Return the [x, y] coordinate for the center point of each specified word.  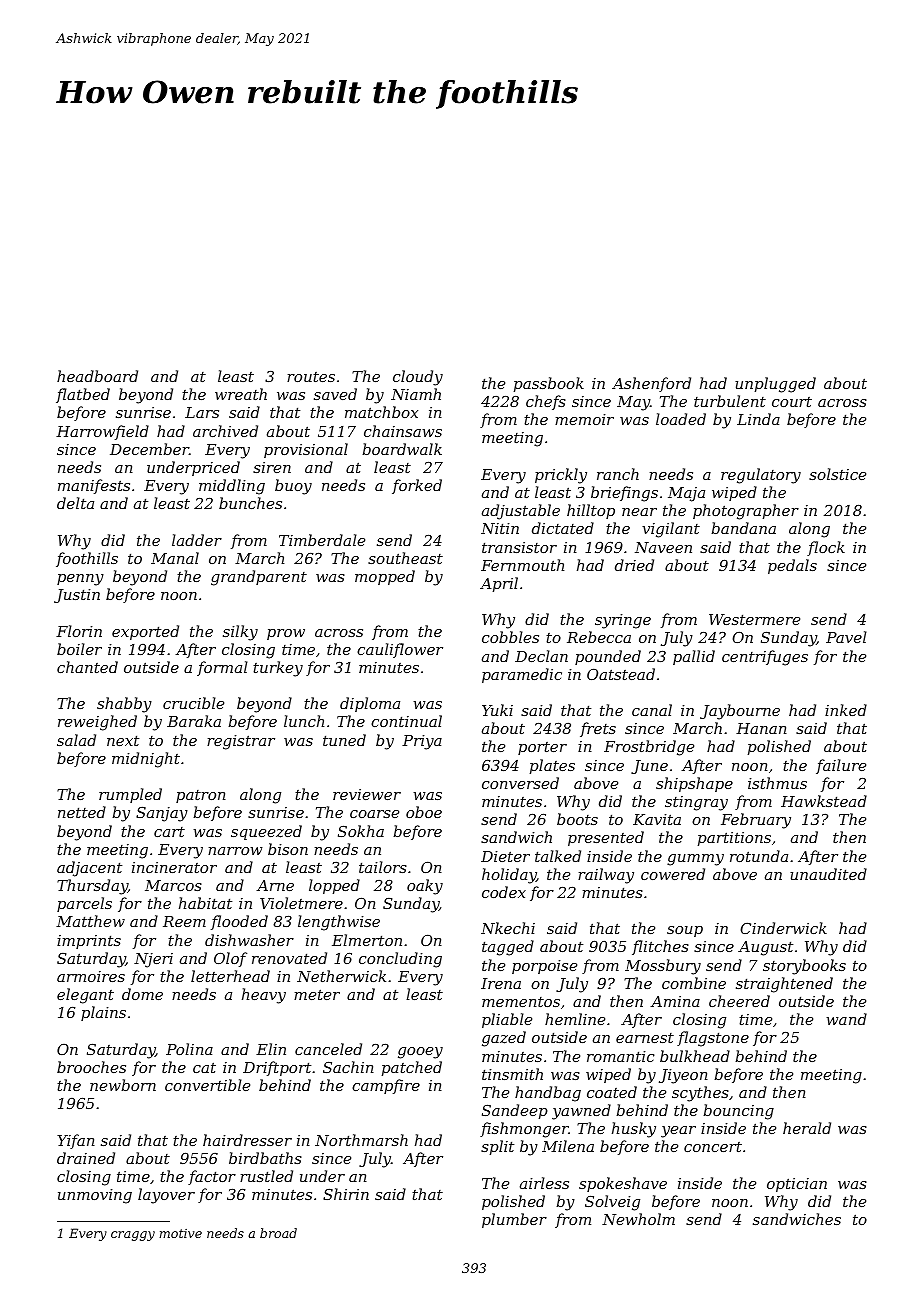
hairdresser [247, 1140]
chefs [546, 402]
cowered [673, 874]
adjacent [89, 869]
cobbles [510, 637]
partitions [734, 839]
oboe [424, 812]
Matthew [90, 921]
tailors [383, 867]
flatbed [83, 395]
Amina [675, 1001]
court [792, 402]
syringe [623, 621]
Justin [77, 596]
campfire [386, 1086]
